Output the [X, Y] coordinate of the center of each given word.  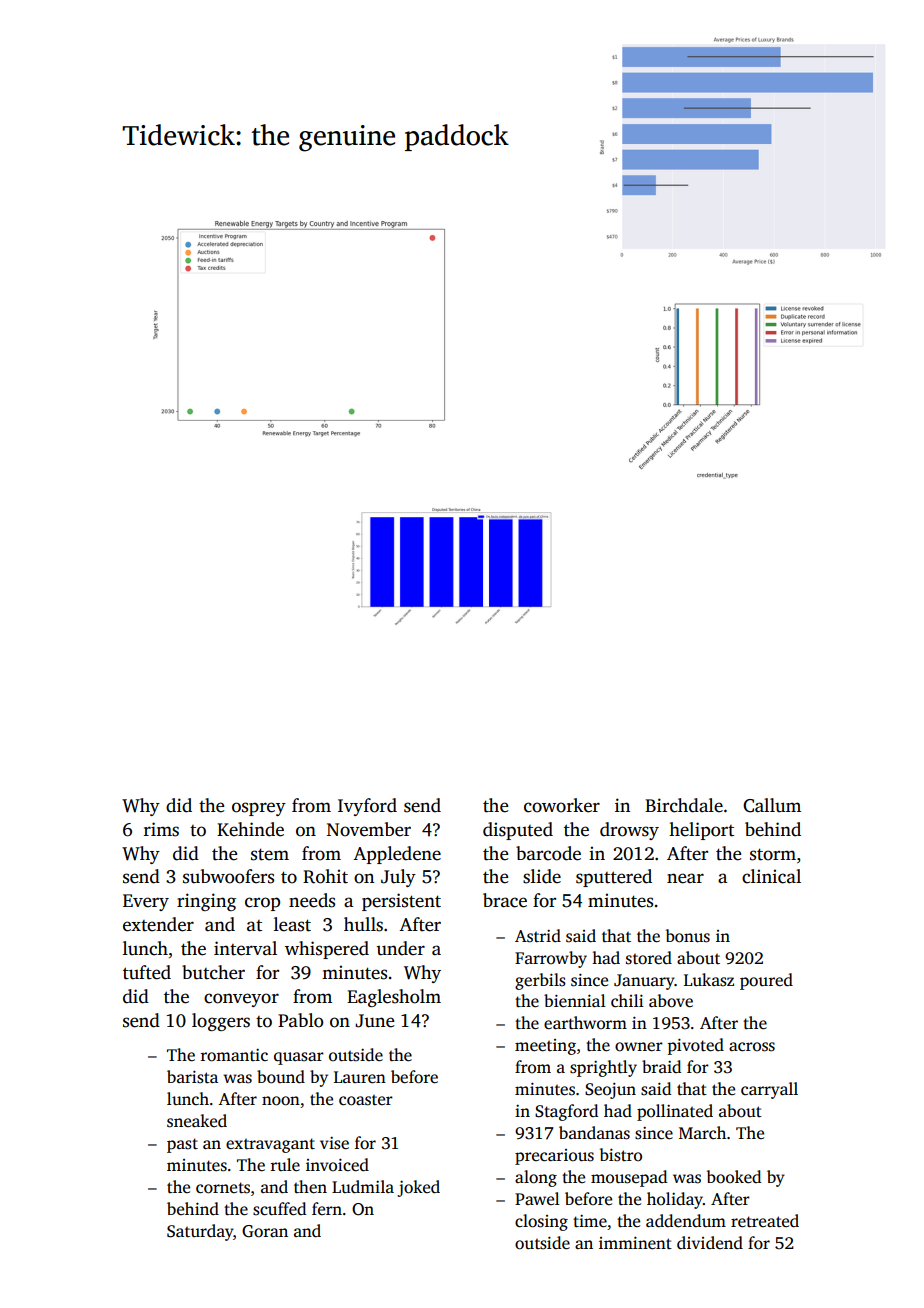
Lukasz [709, 980]
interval [245, 948]
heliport [701, 831]
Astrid [538, 936]
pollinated [675, 1112]
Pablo [300, 1020]
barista [192, 1077]
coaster [366, 1100]
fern [327, 1208]
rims [161, 829]
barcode [548, 853]
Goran [265, 1231]
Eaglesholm [394, 998]
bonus [688, 936]
